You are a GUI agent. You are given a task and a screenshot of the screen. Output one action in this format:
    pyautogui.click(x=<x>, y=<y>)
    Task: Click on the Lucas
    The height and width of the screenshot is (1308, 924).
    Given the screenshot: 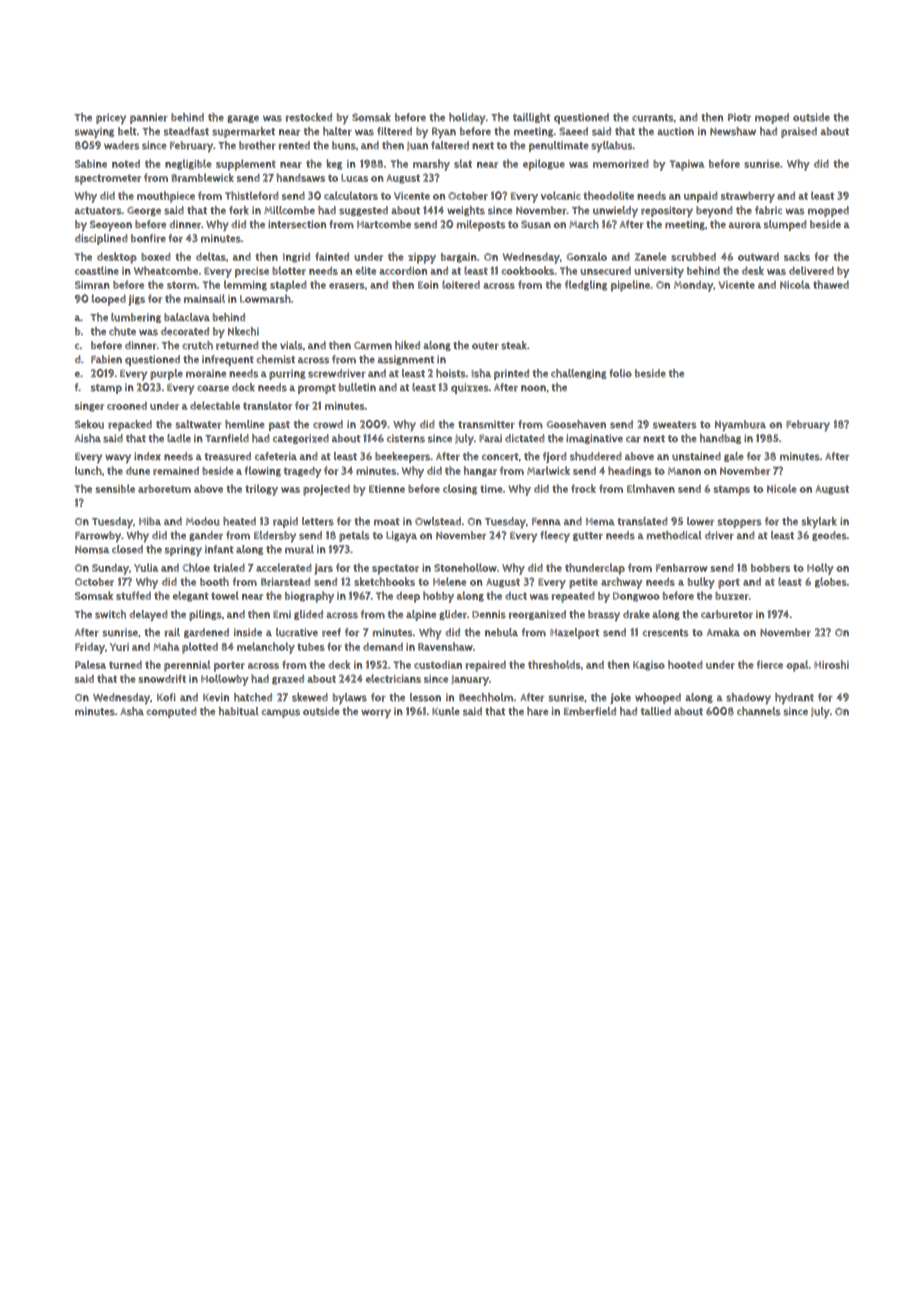 What is the action you would take?
    pyautogui.click(x=354, y=178)
